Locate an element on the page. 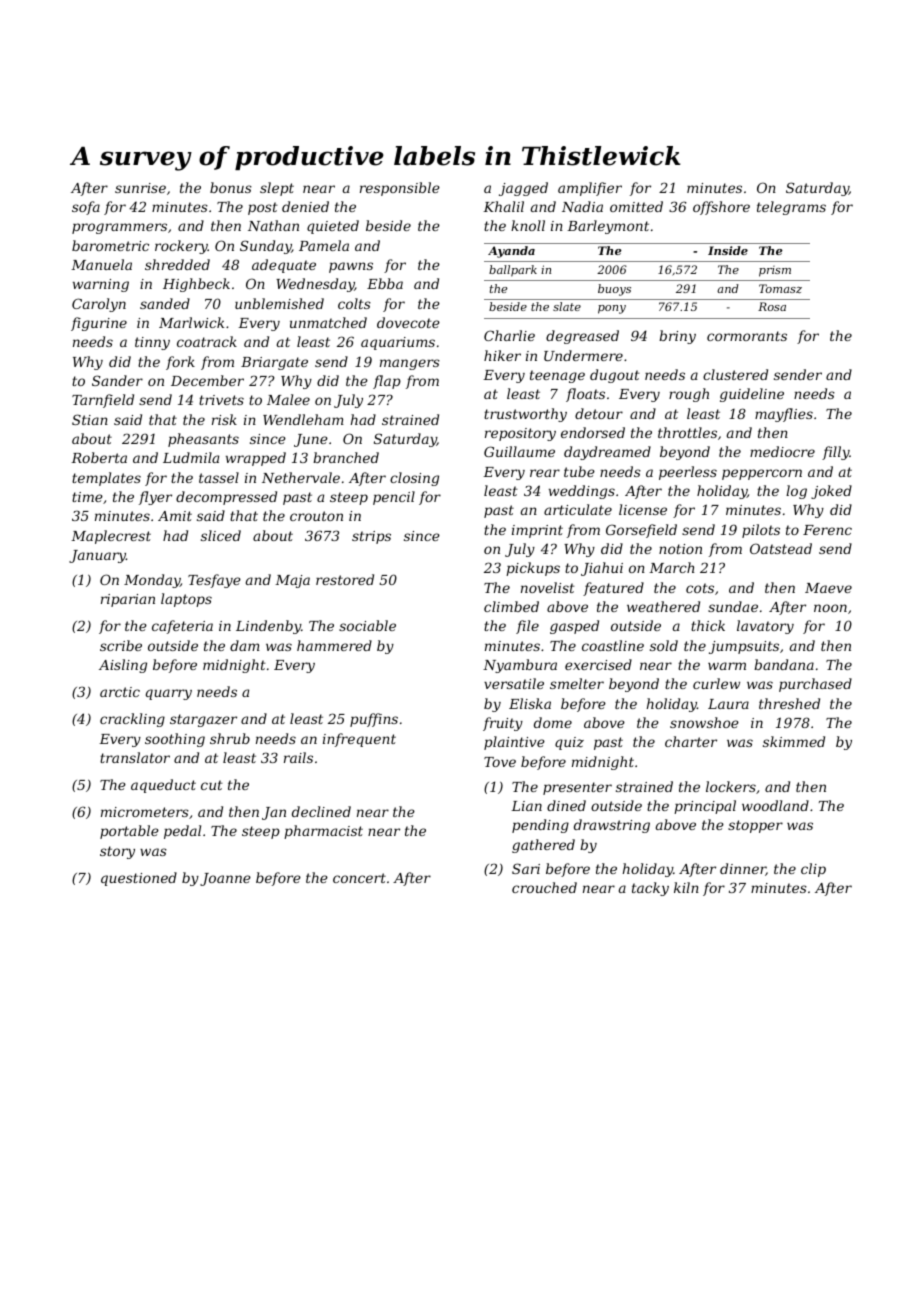  slept is located at coordinates (277, 189).
